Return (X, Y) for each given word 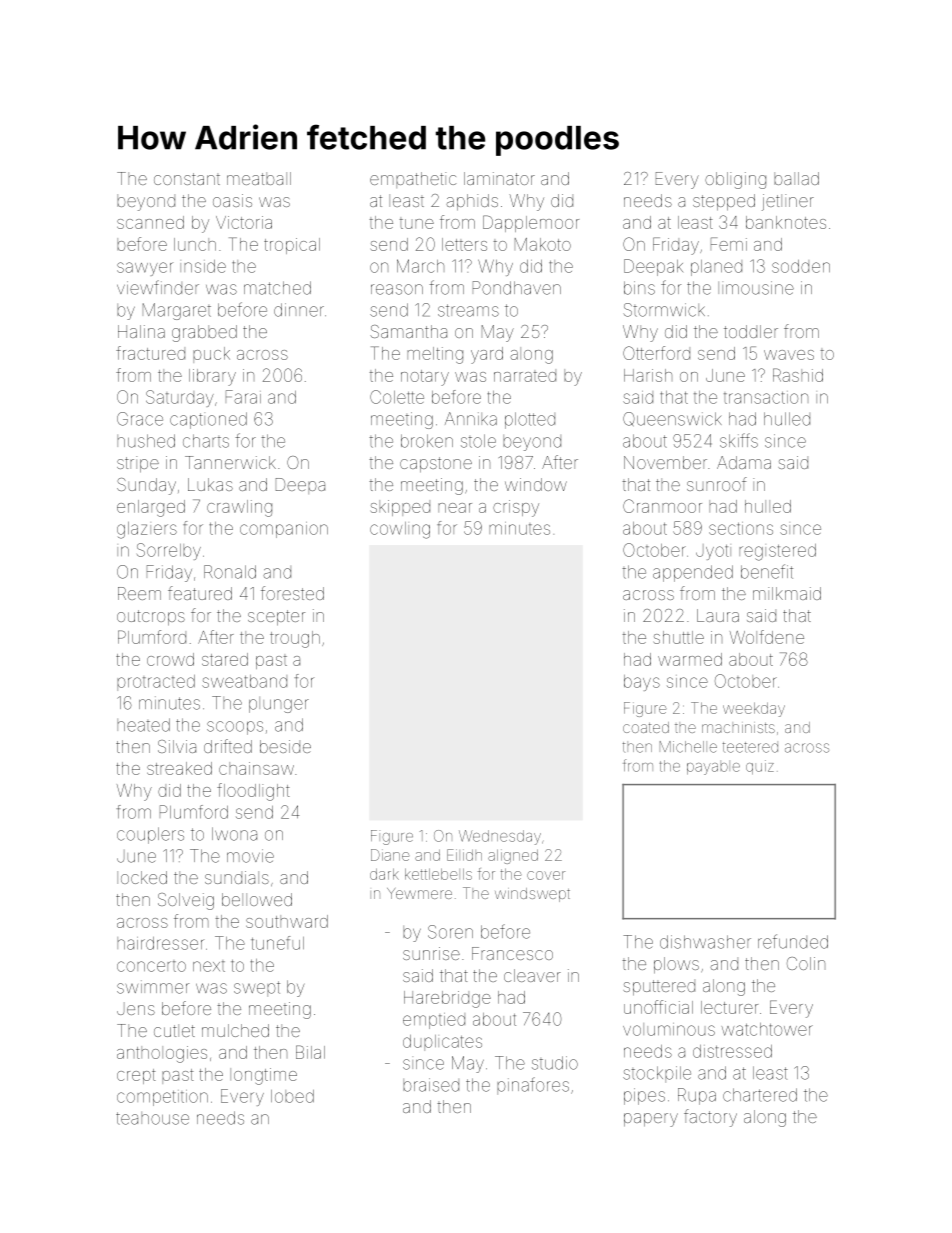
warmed (690, 659)
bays (642, 683)
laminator (499, 178)
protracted (156, 683)
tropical (292, 246)
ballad (796, 178)
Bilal (310, 1052)
